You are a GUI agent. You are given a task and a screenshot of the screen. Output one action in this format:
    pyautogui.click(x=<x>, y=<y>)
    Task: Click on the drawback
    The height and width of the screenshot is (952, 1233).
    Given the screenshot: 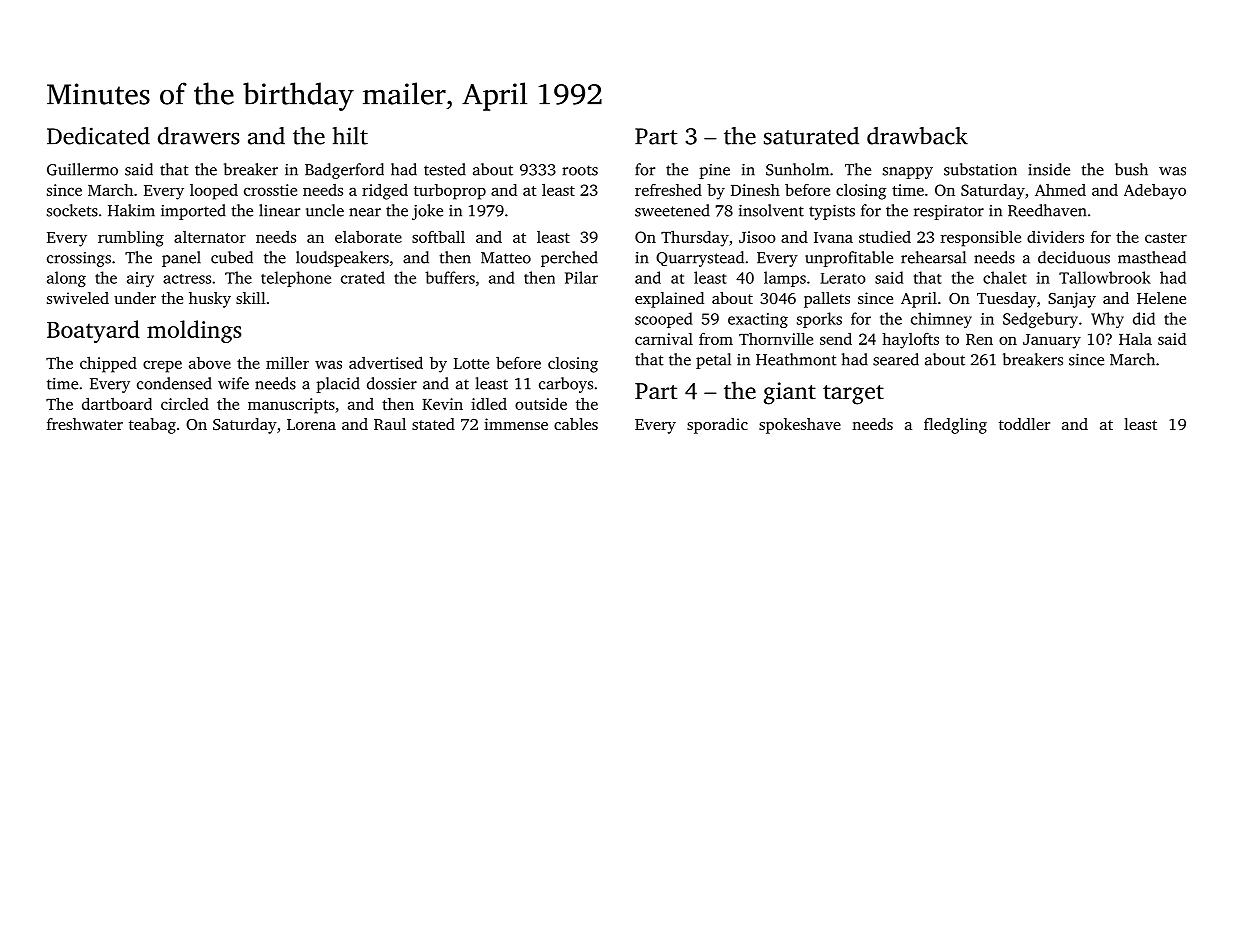 What is the action you would take?
    pyautogui.click(x=917, y=136)
